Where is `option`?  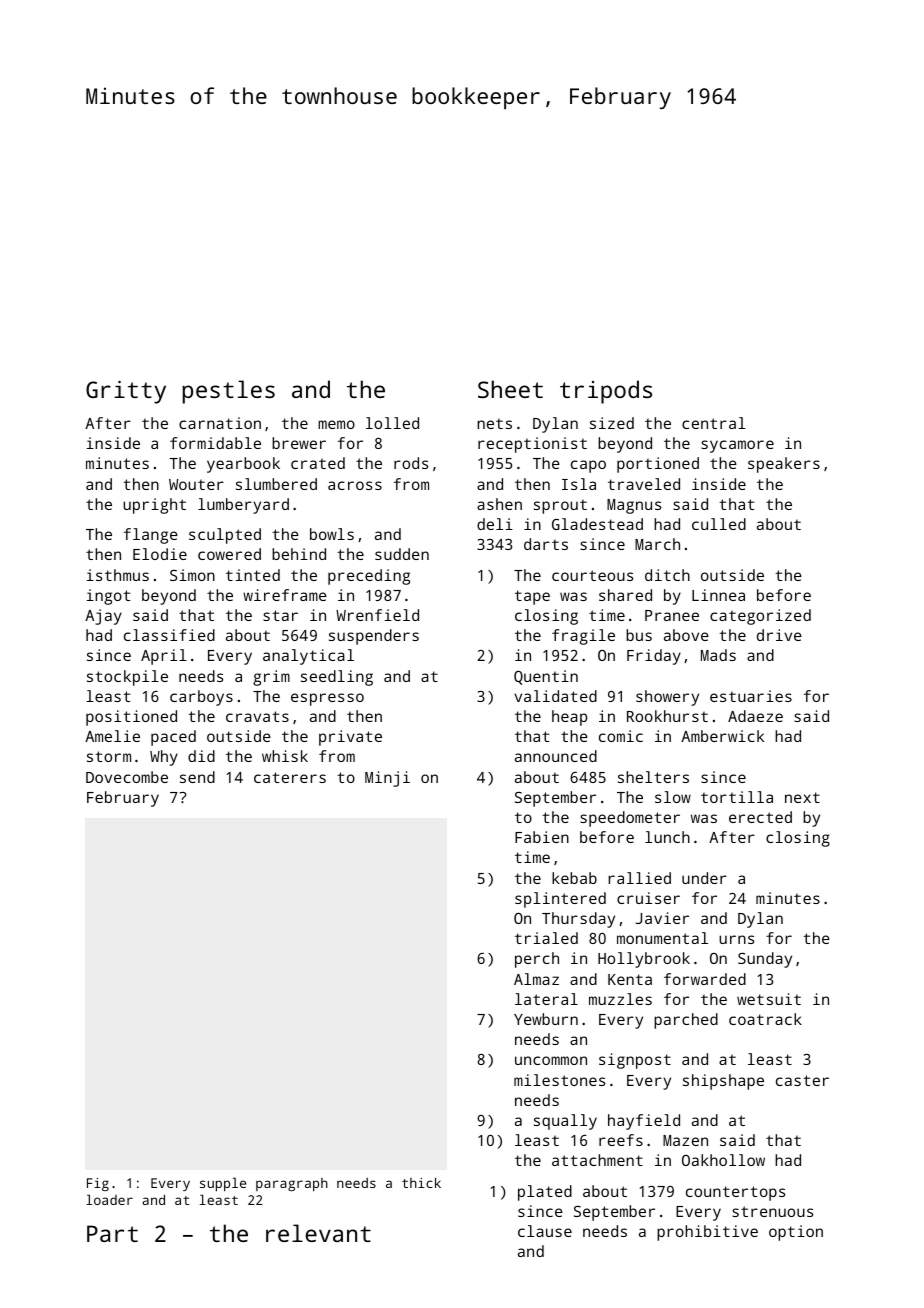
option is located at coordinates (796, 1233).
